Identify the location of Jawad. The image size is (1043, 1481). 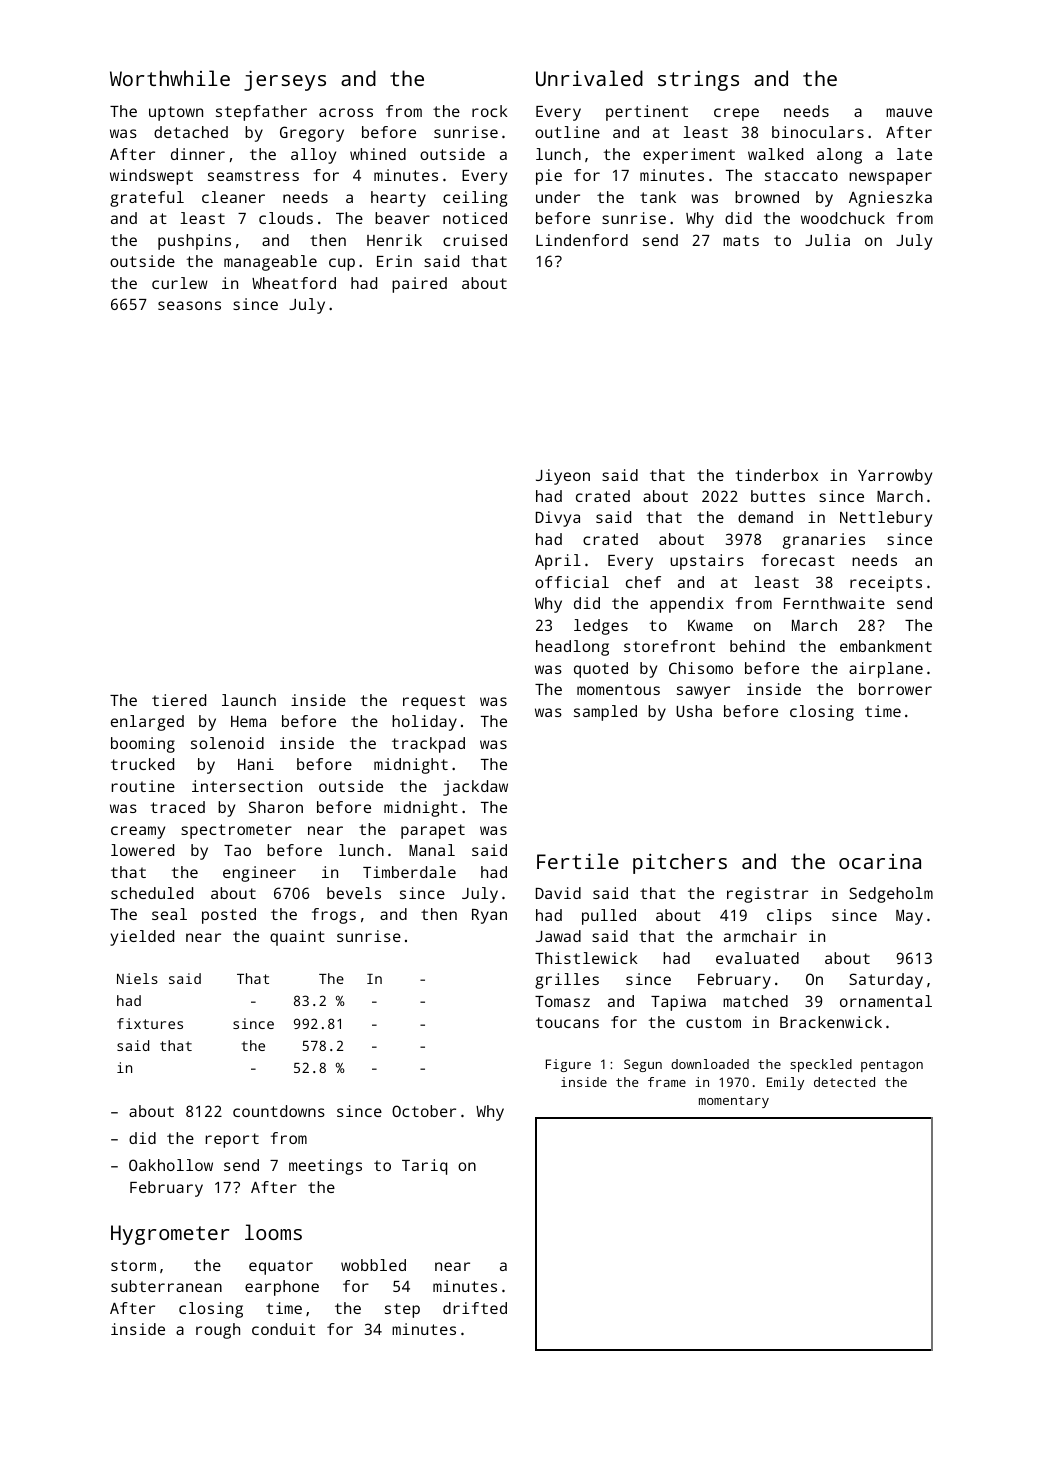
(558, 936).
